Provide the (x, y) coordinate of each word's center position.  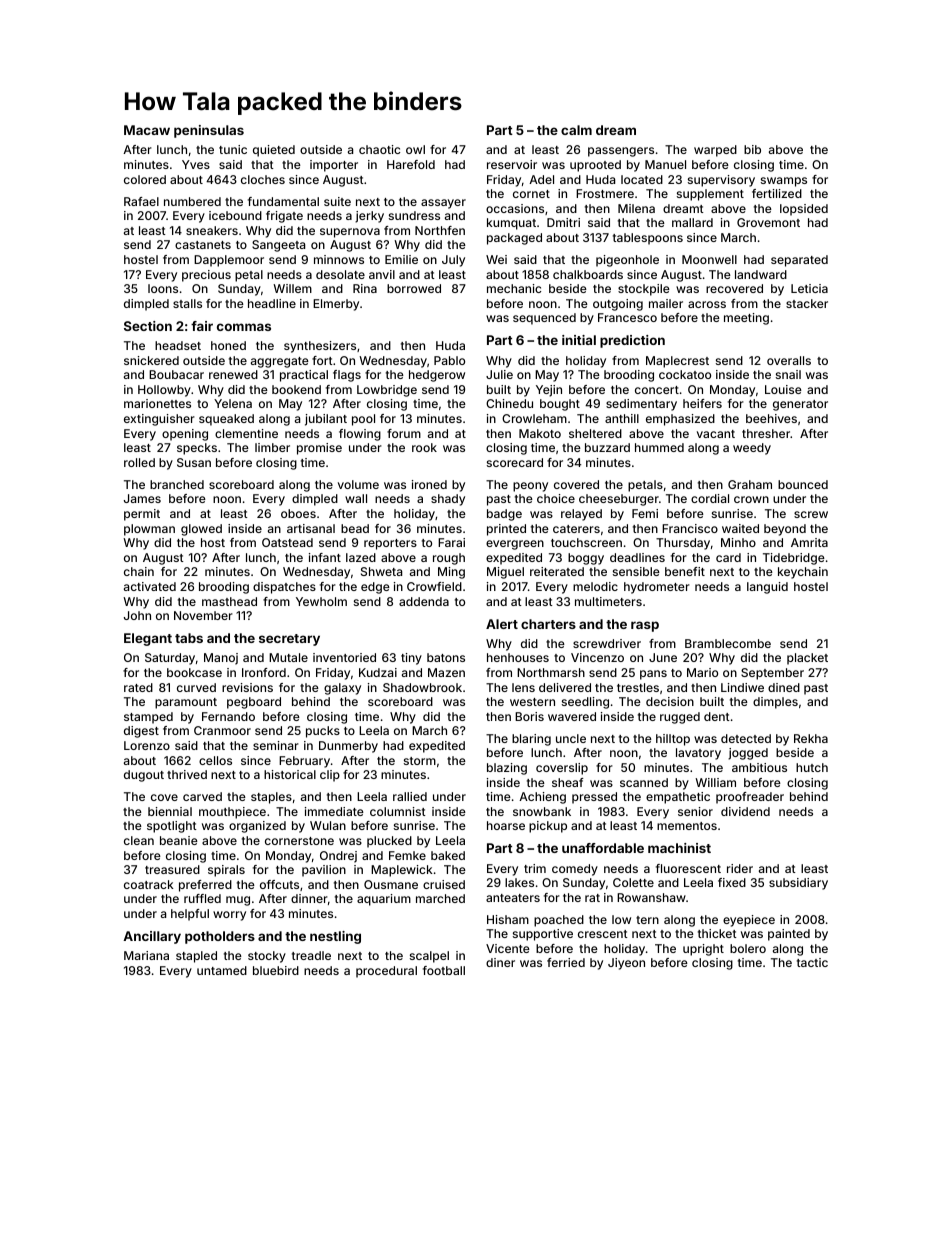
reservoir (512, 164)
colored (145, 179)
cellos (215, 760)
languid (767, 588)
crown (751, 499)
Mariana (146, 955)
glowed (201, 530)
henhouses (518, 657)
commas (244, 327)
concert (657, 390)
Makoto (540, 433)
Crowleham (534, 418)
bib (752, 149)
